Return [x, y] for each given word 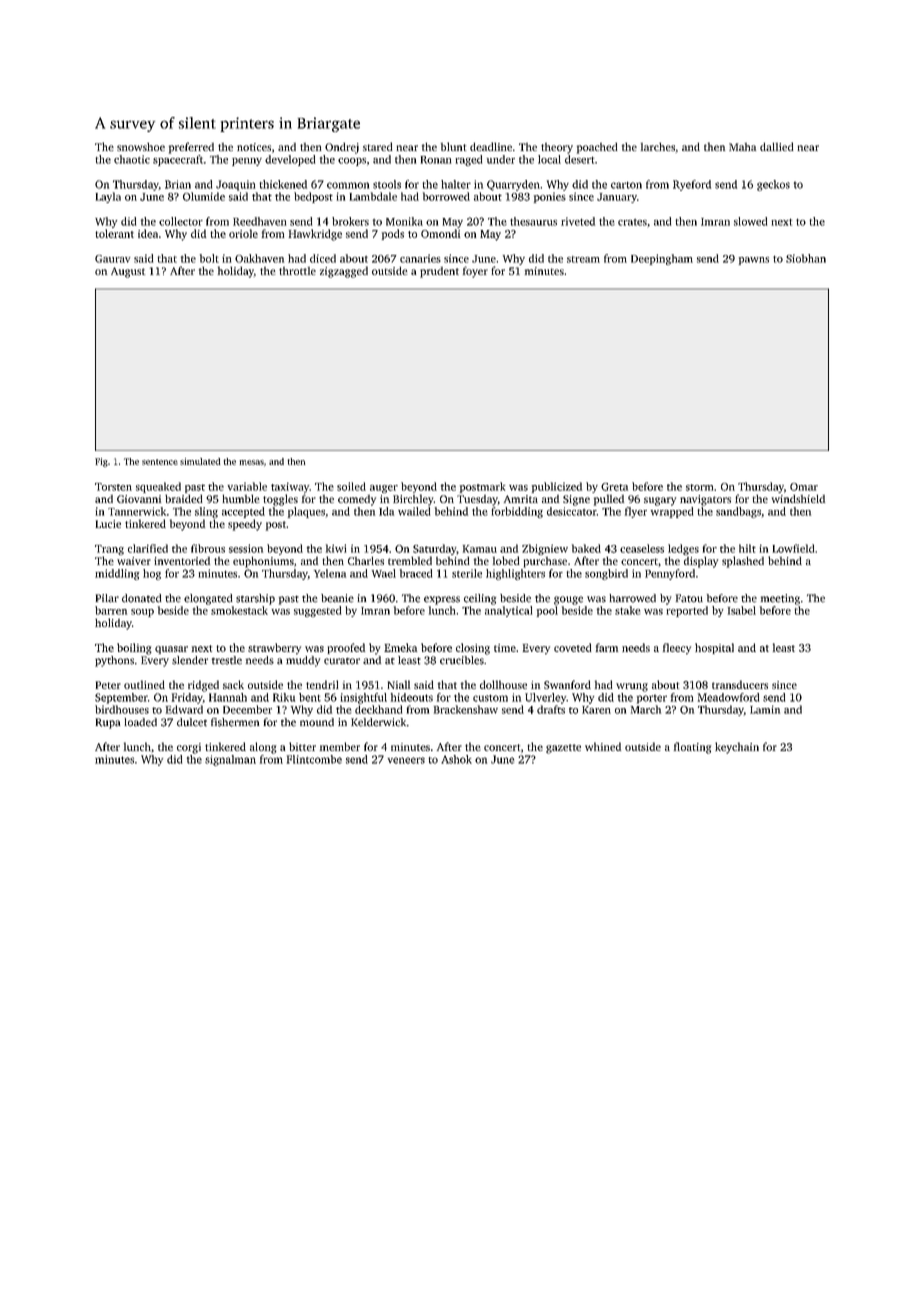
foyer [475, 272]
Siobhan [806, 258]
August [128, 272]
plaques [306, 512]
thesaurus [533, 221]
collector [181, 221]
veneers [406, 760]
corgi [189, 748]
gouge [568, 600]
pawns [754, 261]
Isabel [742, 610]
